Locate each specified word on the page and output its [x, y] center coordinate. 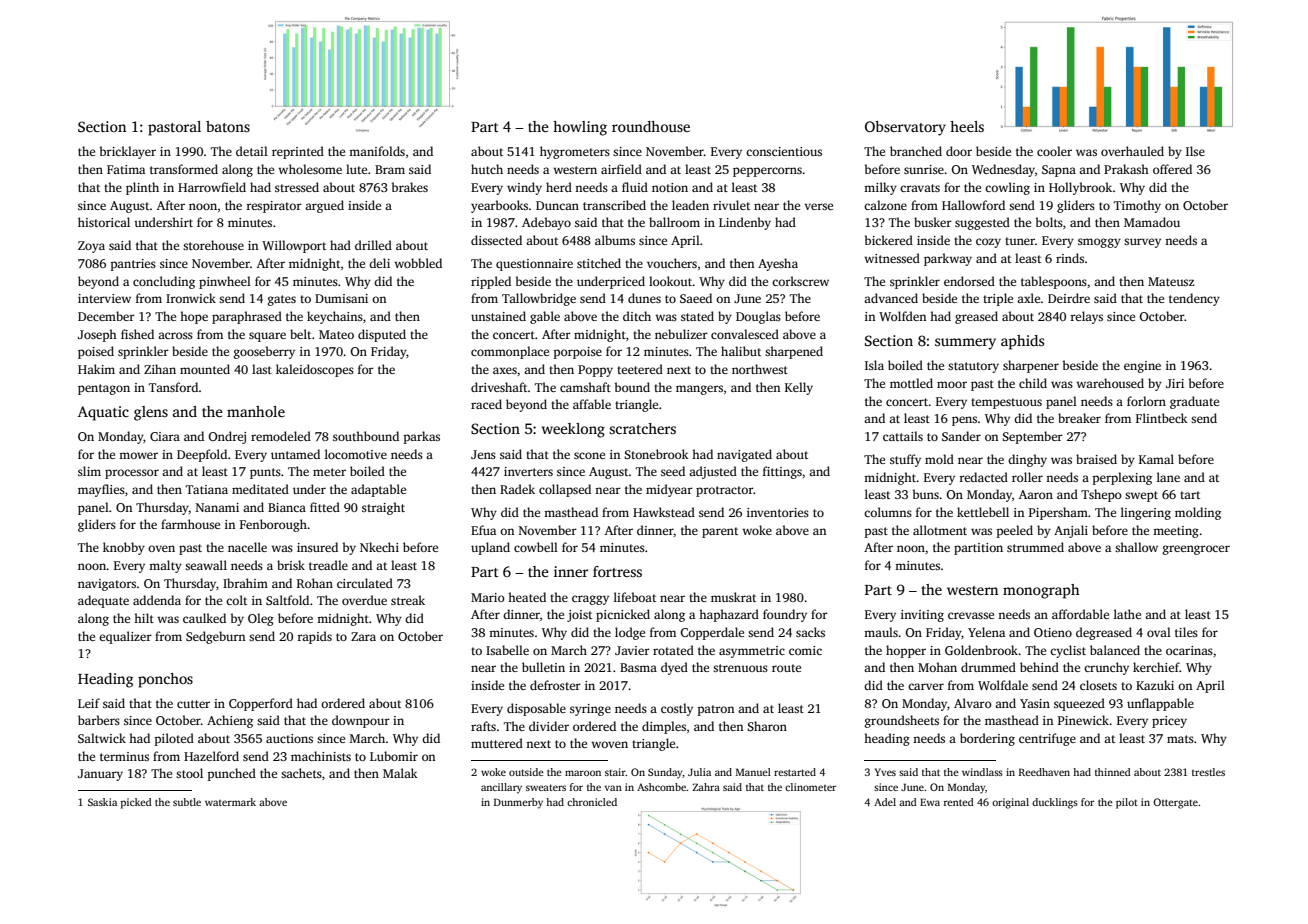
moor [952, 384]
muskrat [733, 597]
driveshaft [499, 387]
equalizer [125, 637]
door [959, 151]
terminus [124, 756]
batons [228, 126]
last [262, 369]
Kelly [799, 388]
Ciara [165, 436]
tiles [1186, 632]
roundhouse [651, 126]
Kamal [1156, 459]
